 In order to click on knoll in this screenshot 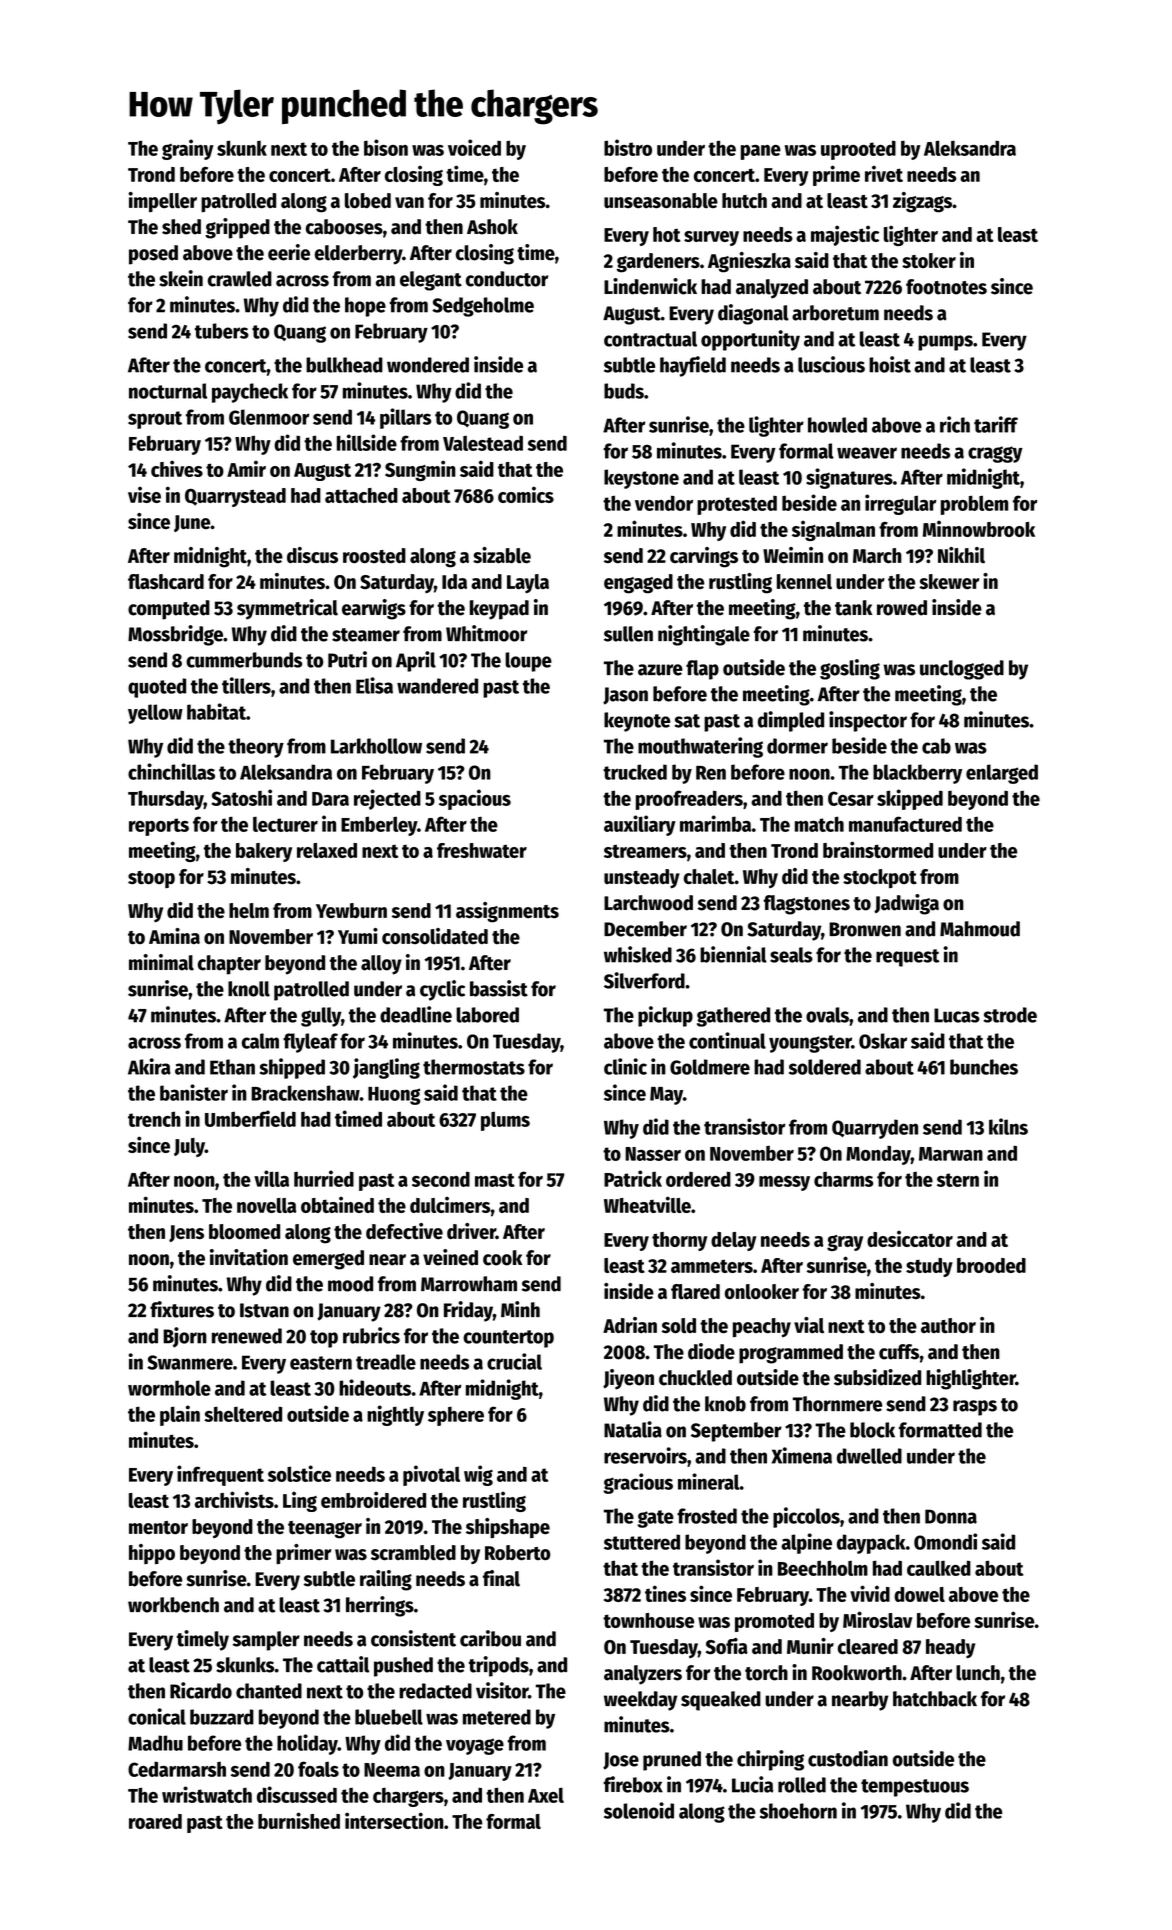, I will do `click(249, 989)`.
